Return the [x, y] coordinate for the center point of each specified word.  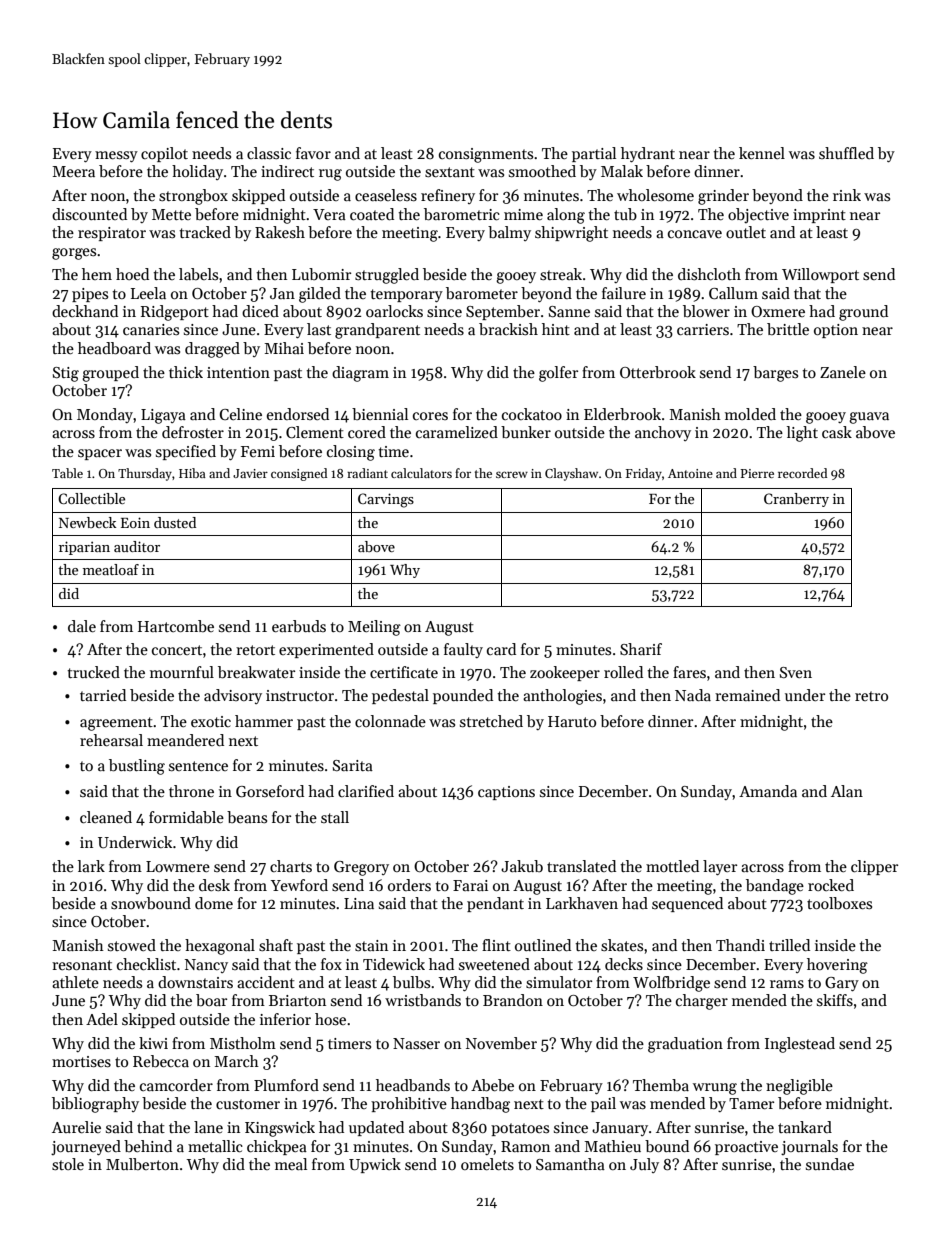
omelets [487, 1164]
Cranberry [796, 500]
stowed [132, 945]
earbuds [299, 626]
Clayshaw [571, 474]
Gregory [361, 868]
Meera [73, 171]
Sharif [641, 649]
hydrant [648, 154]
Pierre [757, 473]
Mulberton [142, 1164]
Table [67, 473]
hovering [837, 966]
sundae [830, 1164]
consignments [486, 155]
